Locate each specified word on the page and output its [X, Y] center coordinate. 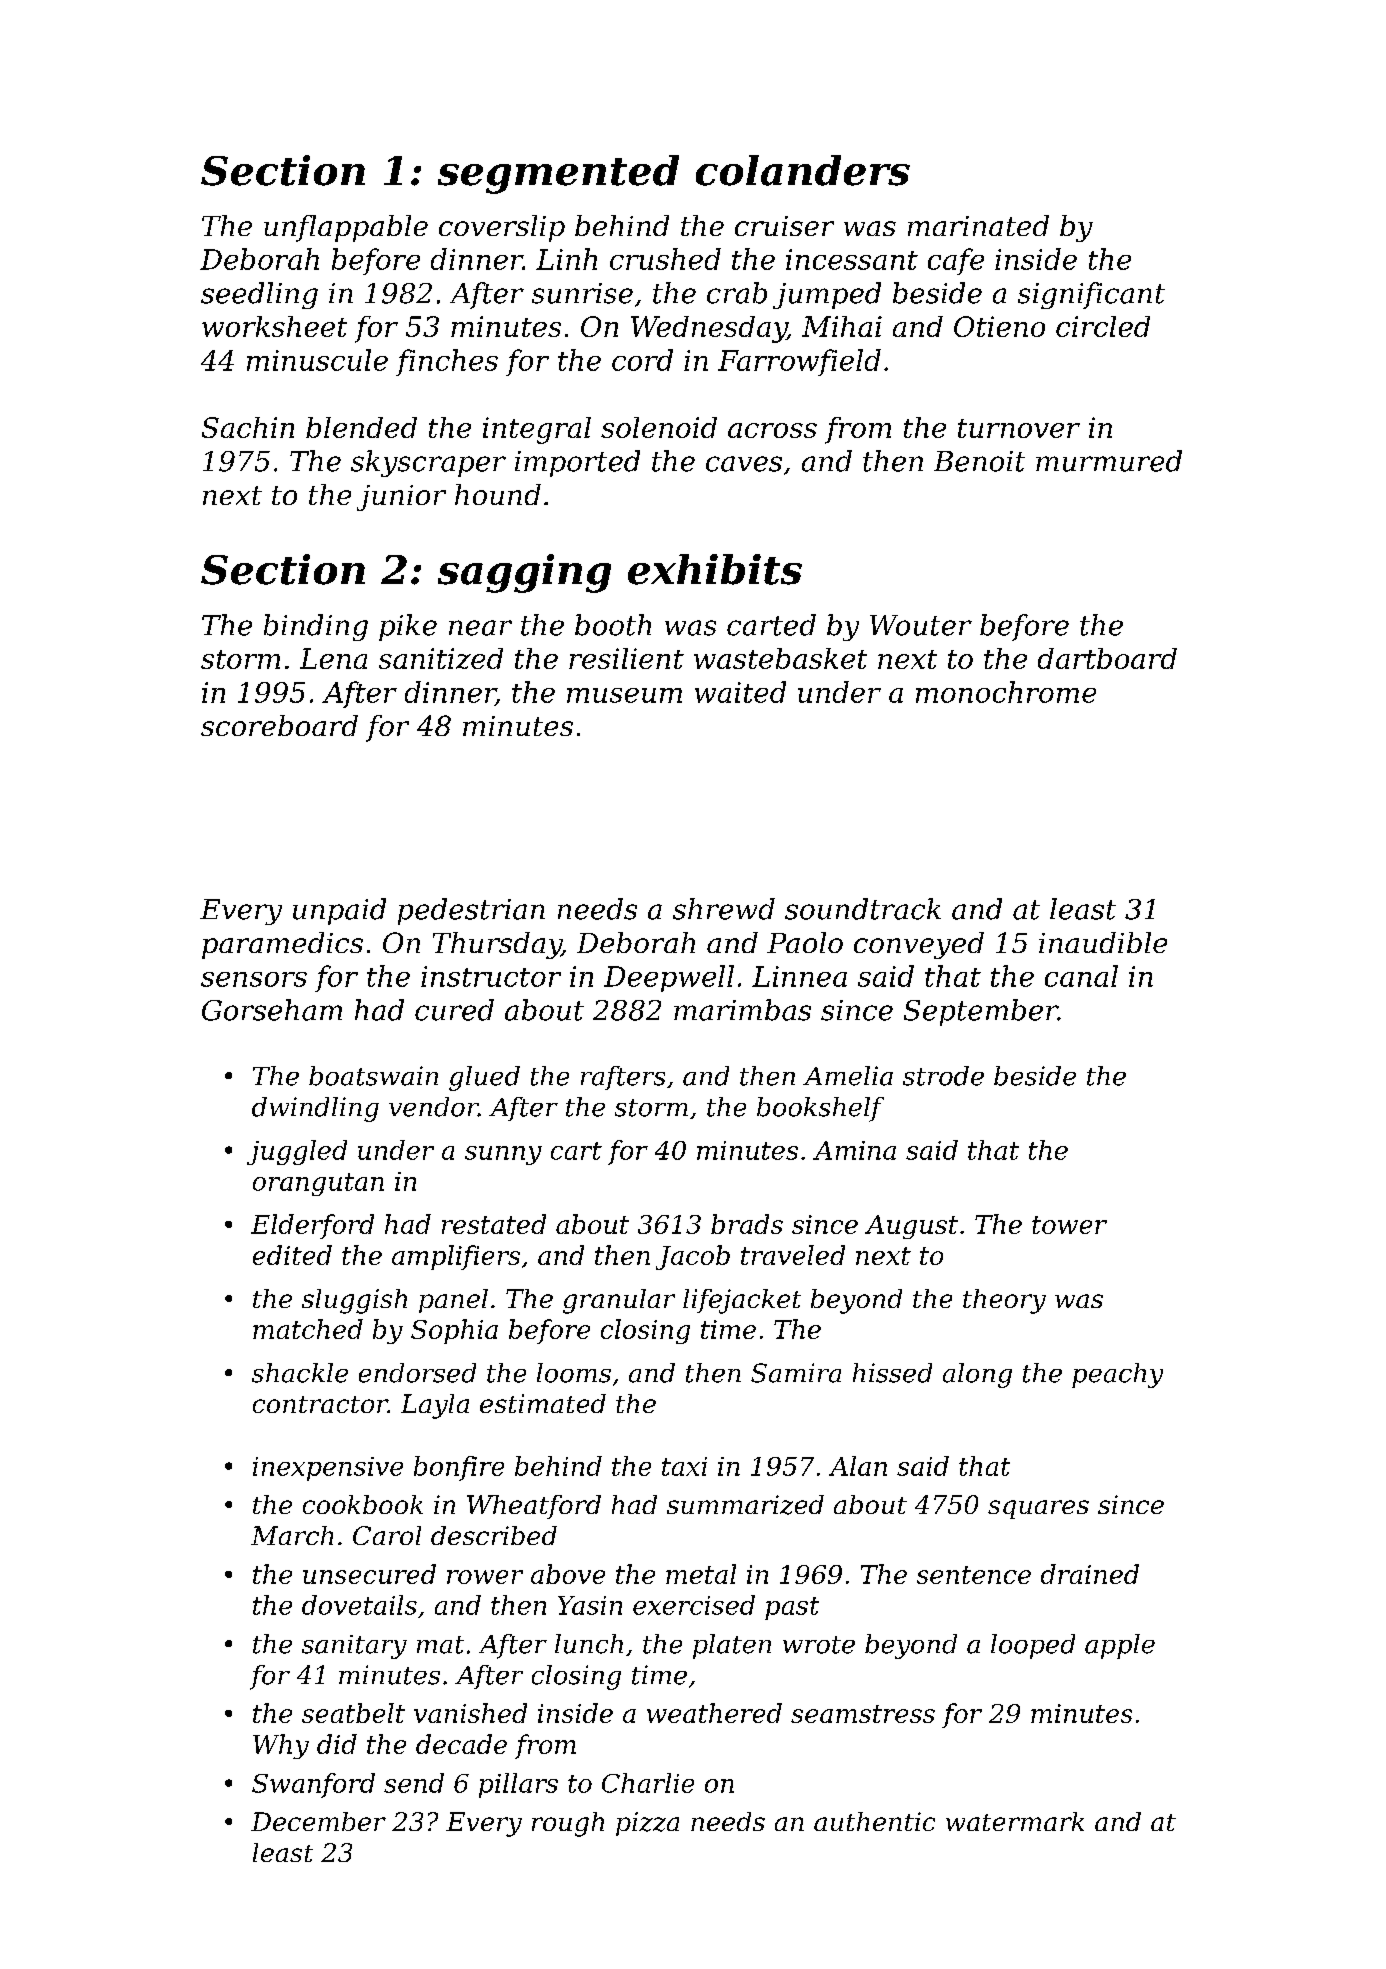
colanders [803, 170]
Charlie [648, 1783]
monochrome [1006, 692]
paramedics [282, 945]
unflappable [346, 228]
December [318, 1821]
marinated [978, 225]
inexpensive [328, 1469]
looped [1033, 1646]
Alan [858, 1466]
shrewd [724, 909]
